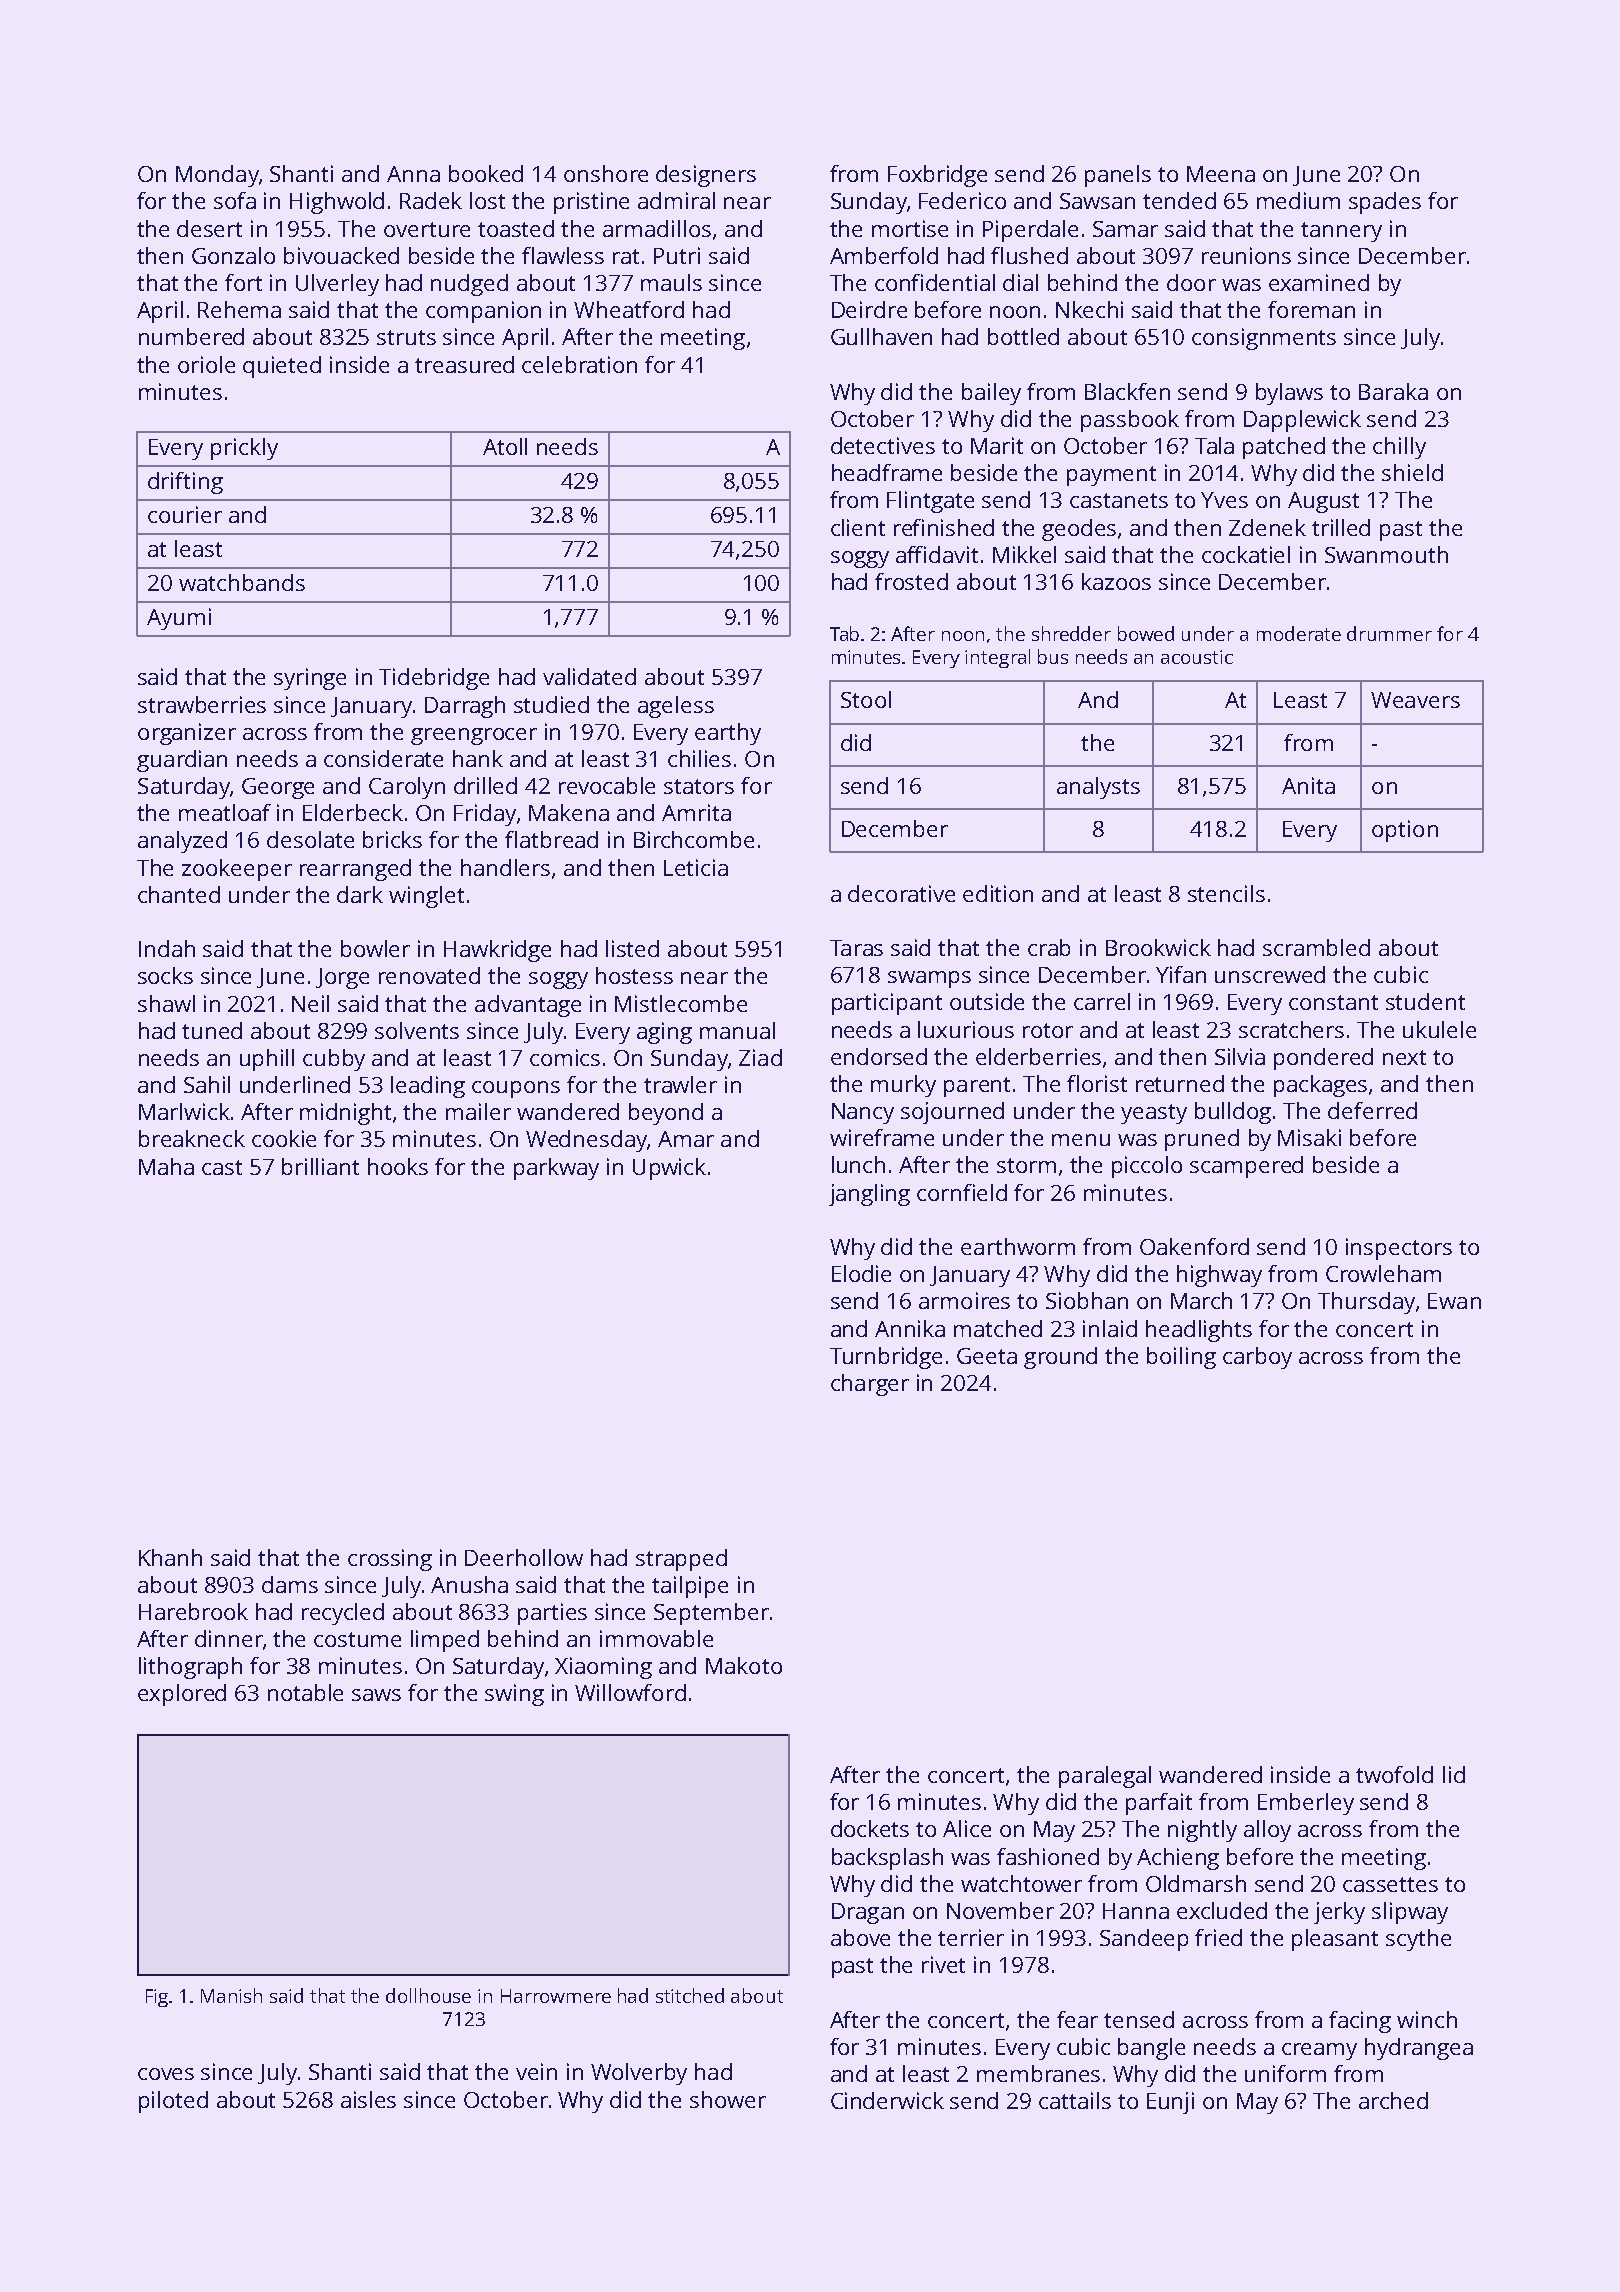  Describe the element at coordinates (1224, 500) in the document. I see `Yves` at that location.
